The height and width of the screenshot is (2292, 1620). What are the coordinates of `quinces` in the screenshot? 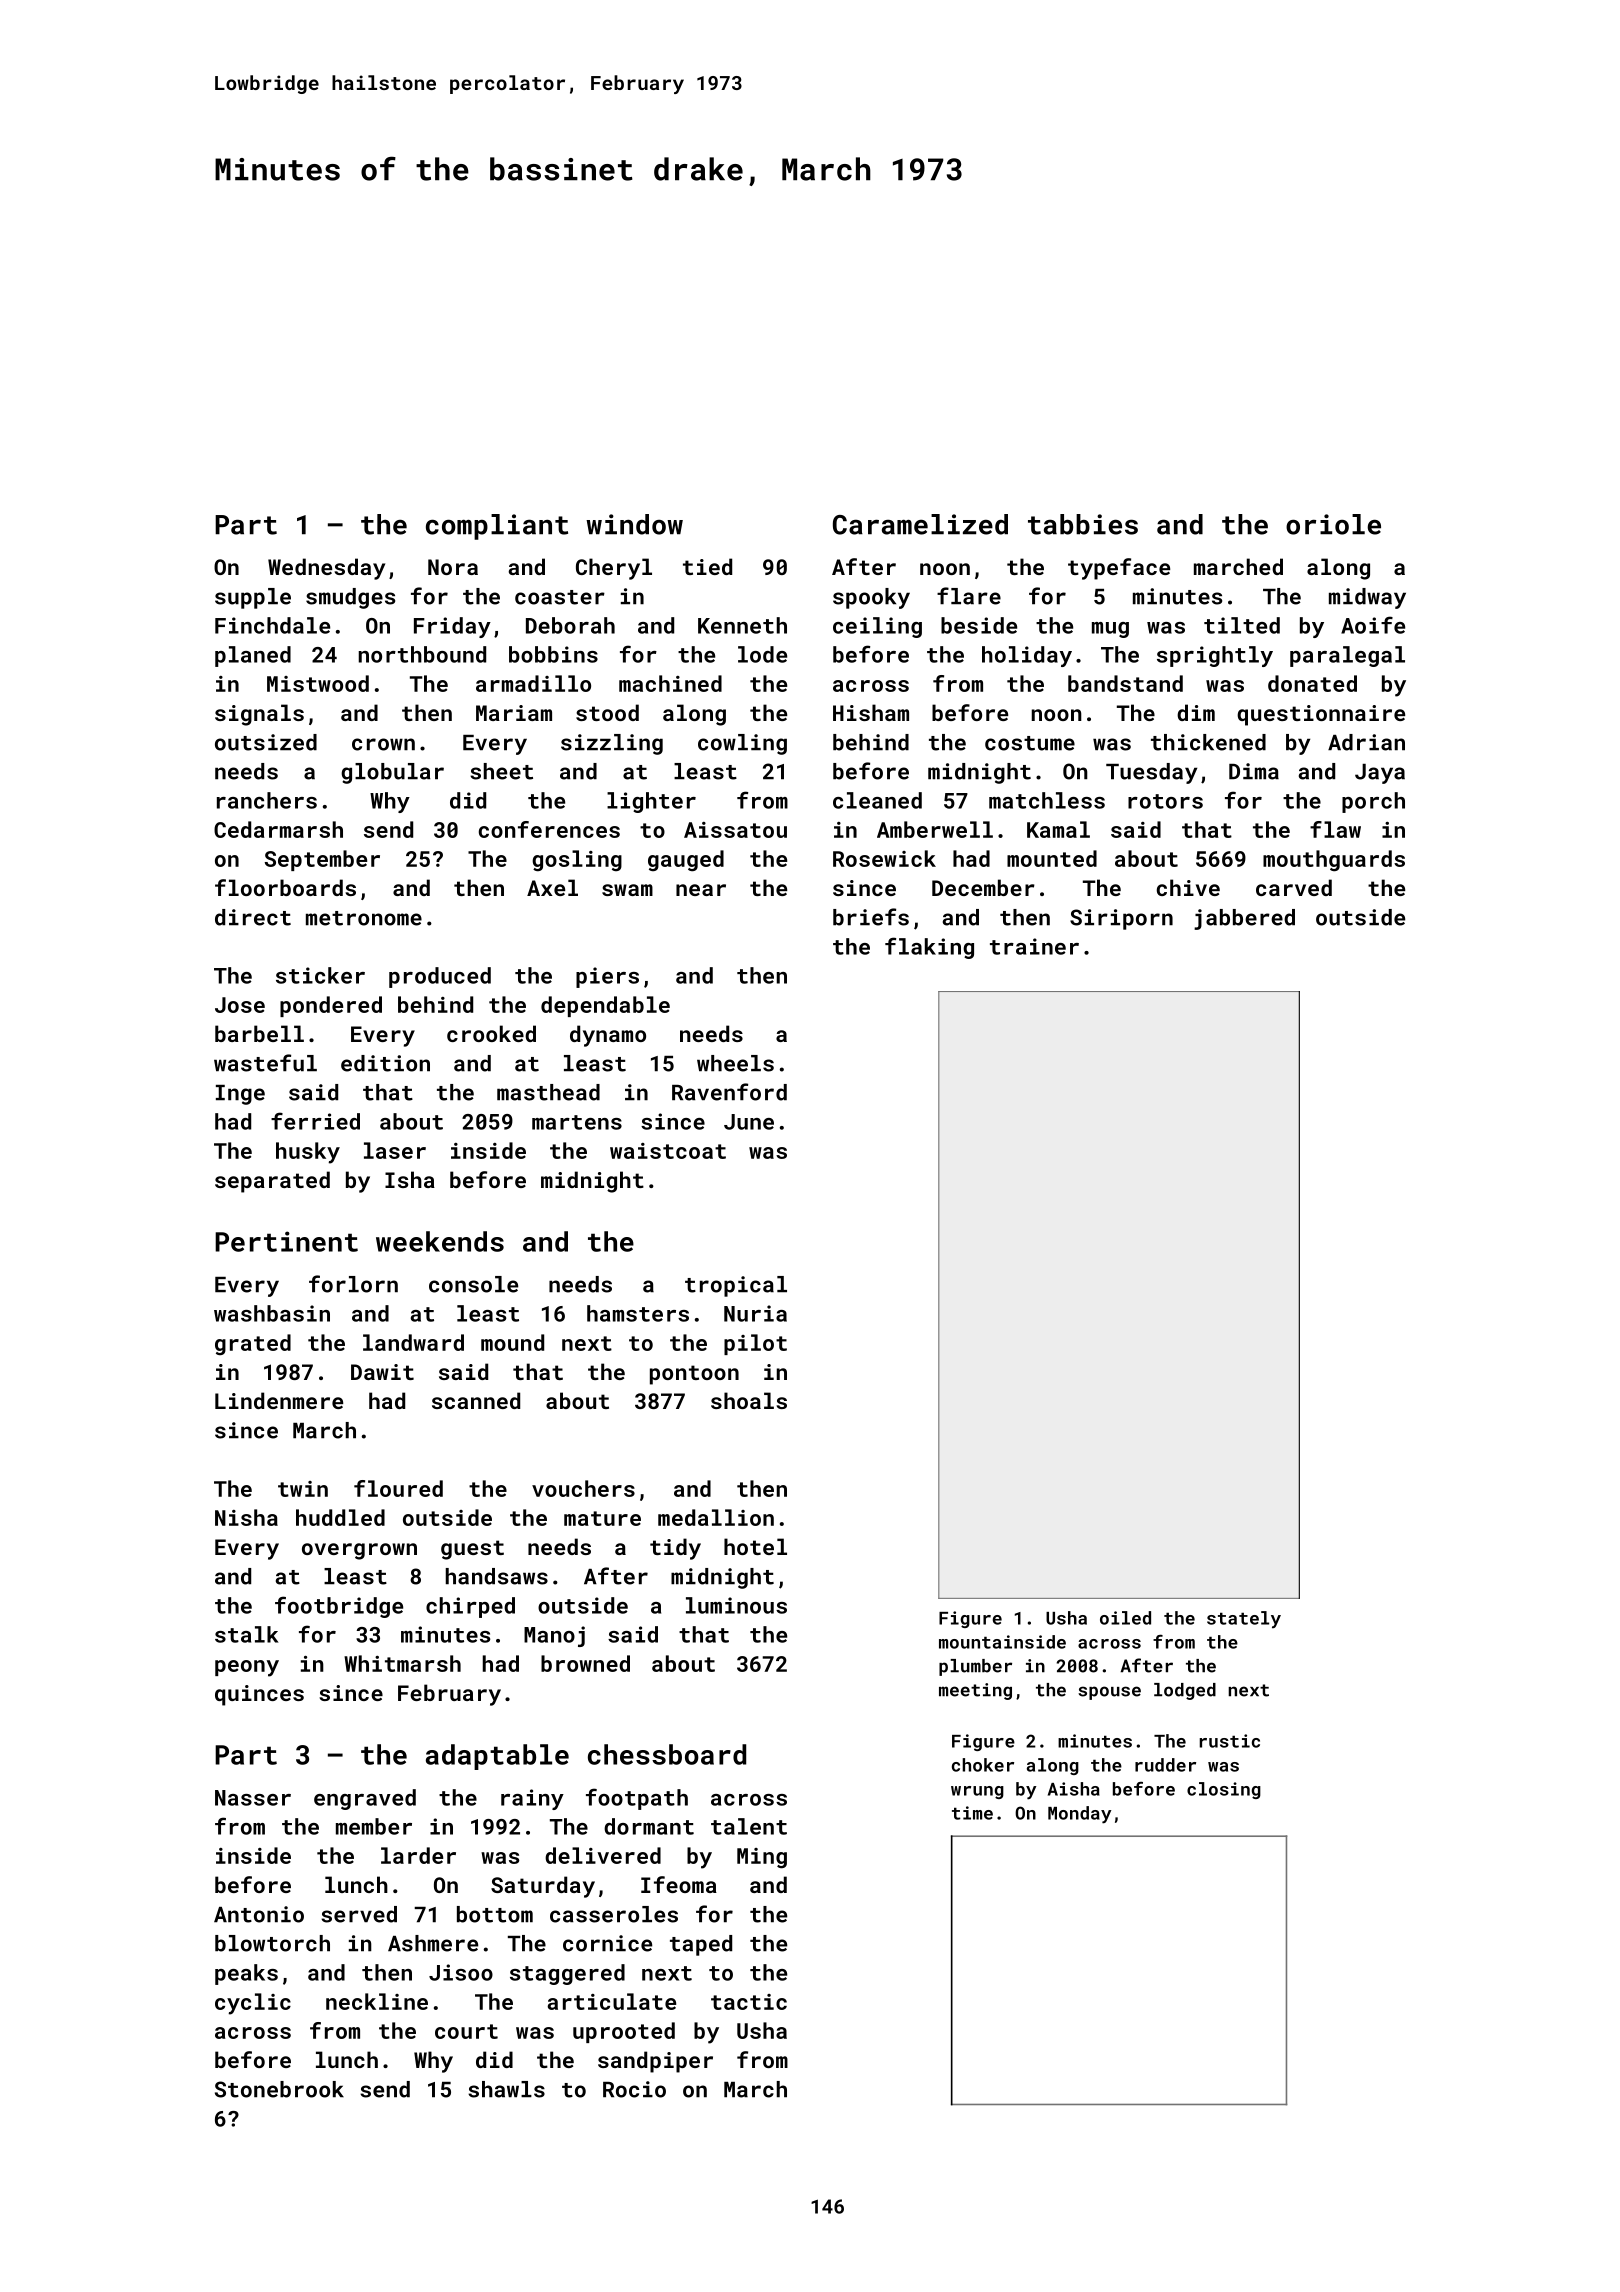 It's located at (259, 1695).
